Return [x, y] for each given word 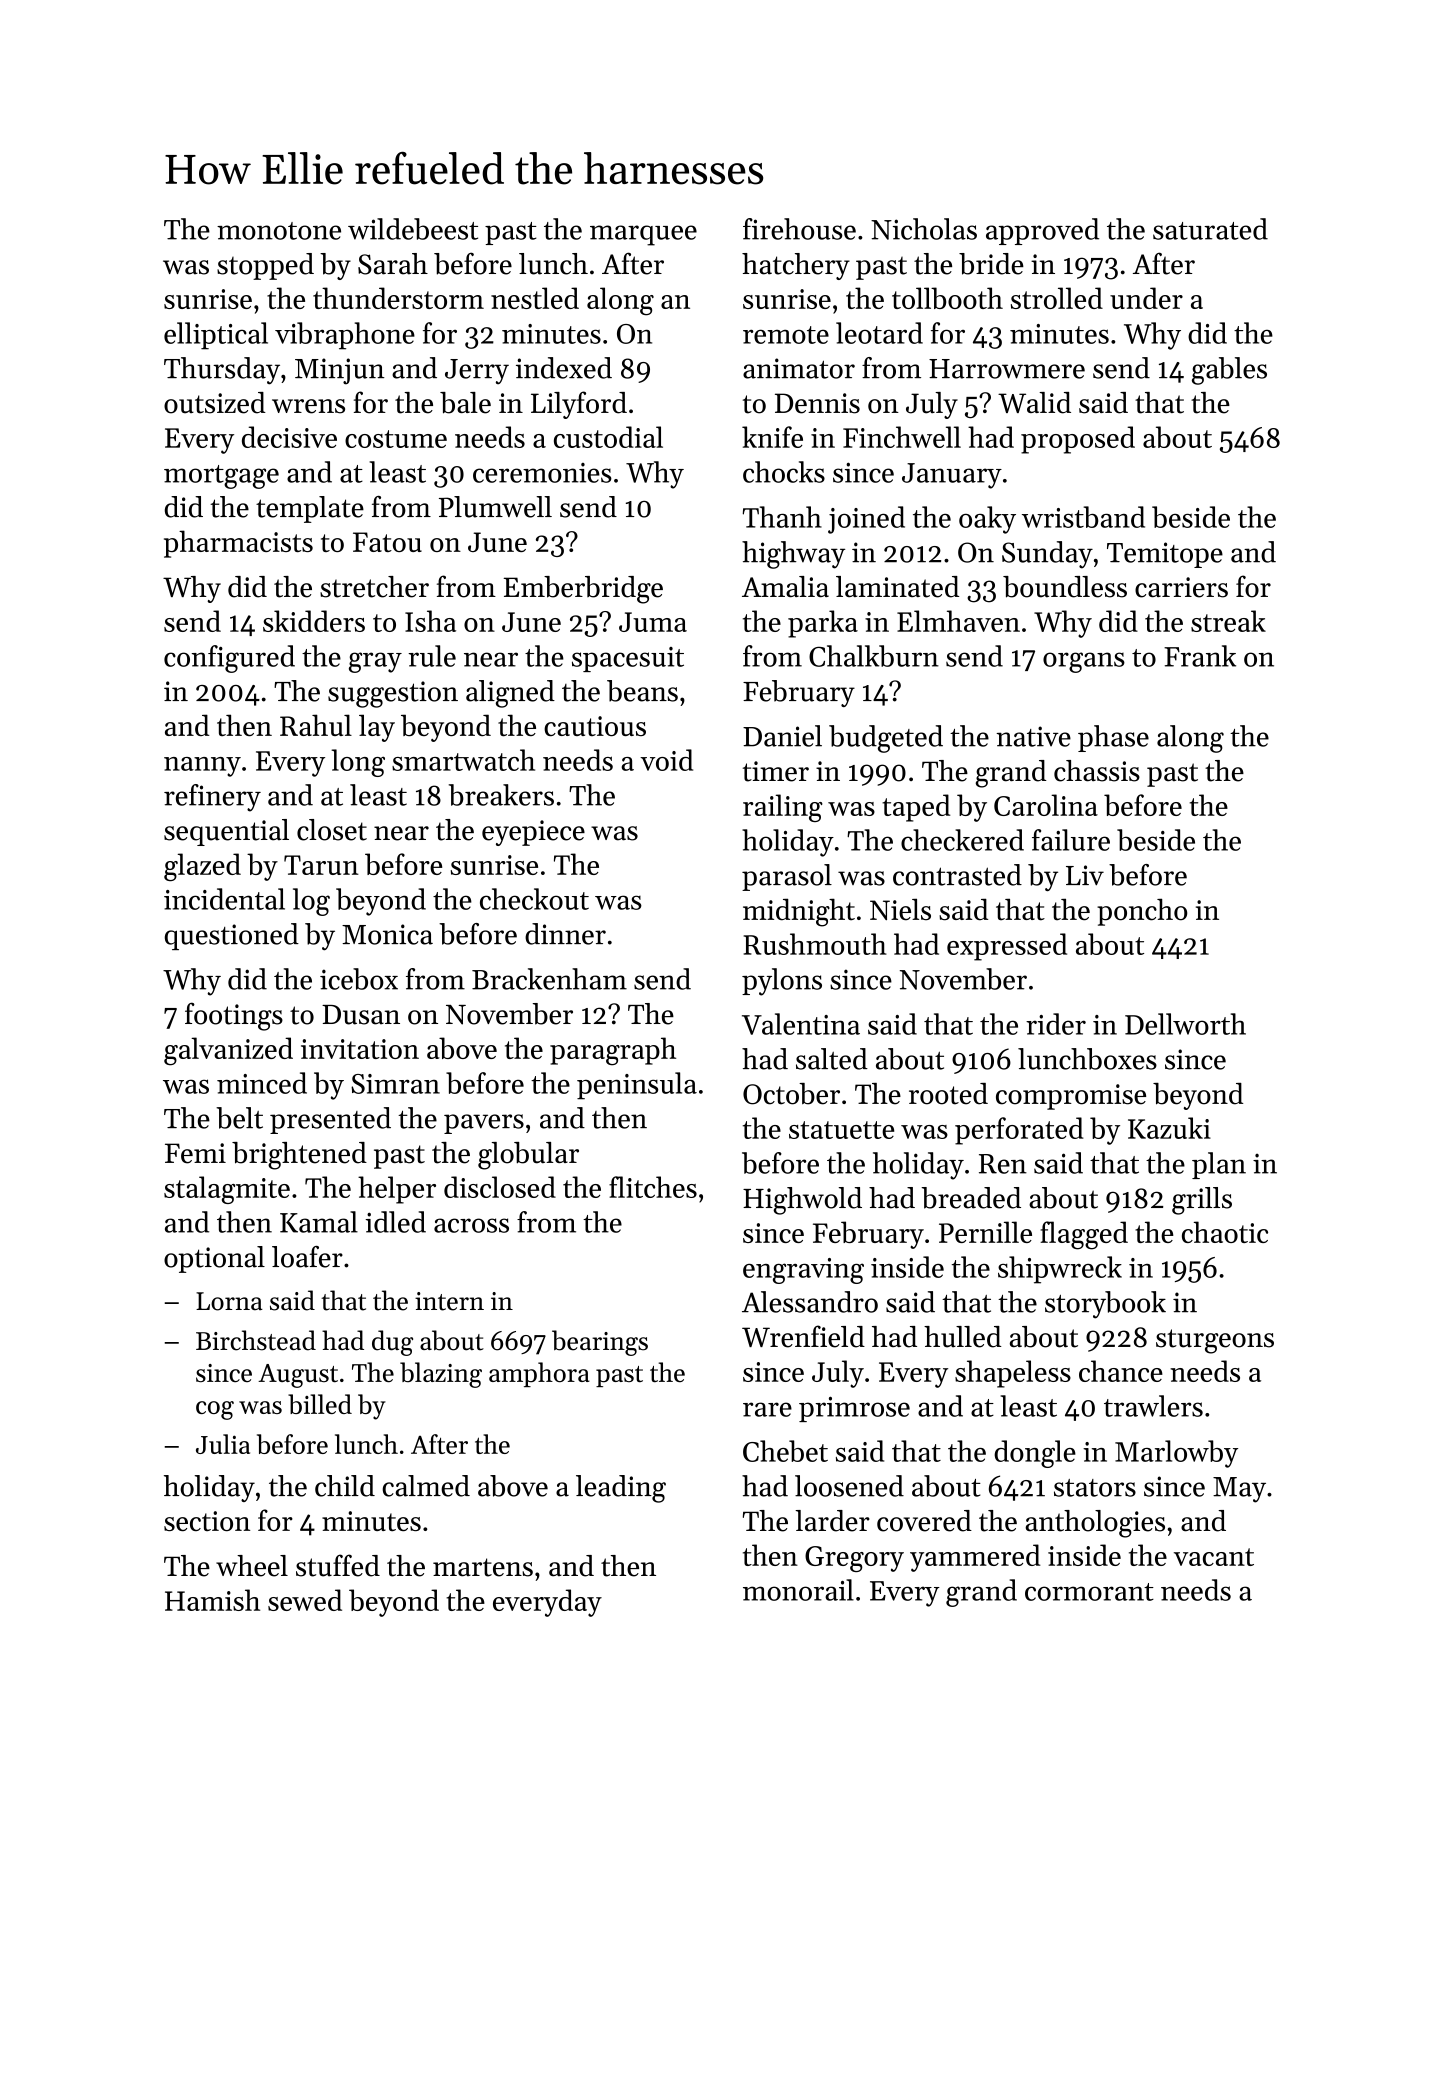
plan [1219, 1165]
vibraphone [345, 336]
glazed [202, 867]
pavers [484, 1124]
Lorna [229, 1301]
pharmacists [238, 544]
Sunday [1047, 555]
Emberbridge [583, 590]
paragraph [613, 1051]
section [207, 1521]
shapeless [1013, 1374]
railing [783, 808]
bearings [600, 1343]
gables [1229, 371]
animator [799, 368]
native [1033, 736]
